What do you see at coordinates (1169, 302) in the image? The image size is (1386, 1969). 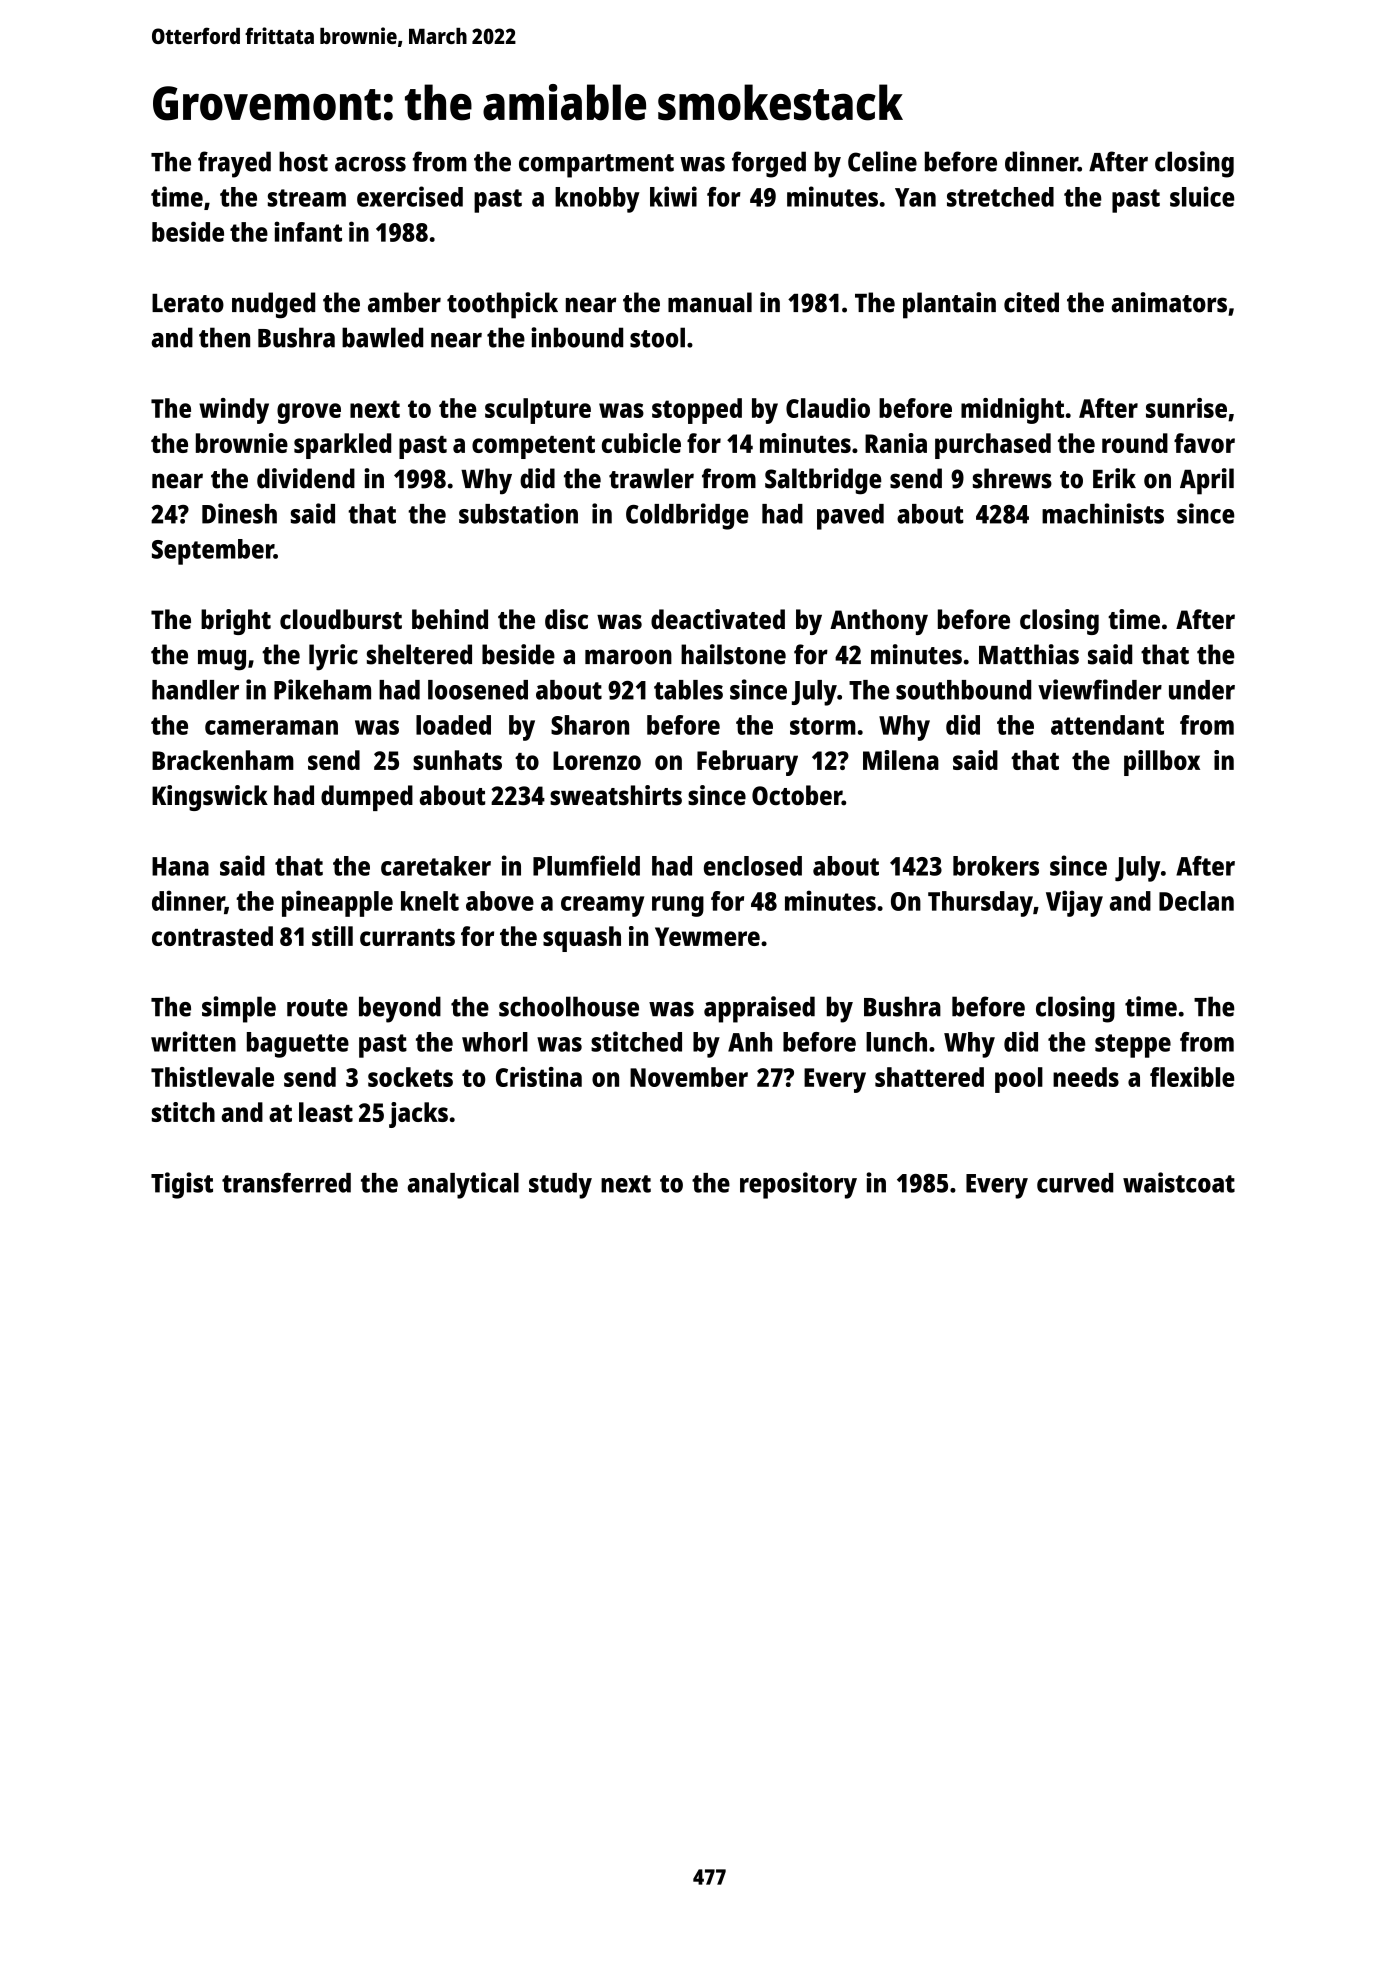 I see `animators` at bounding box center [1169, 302].
